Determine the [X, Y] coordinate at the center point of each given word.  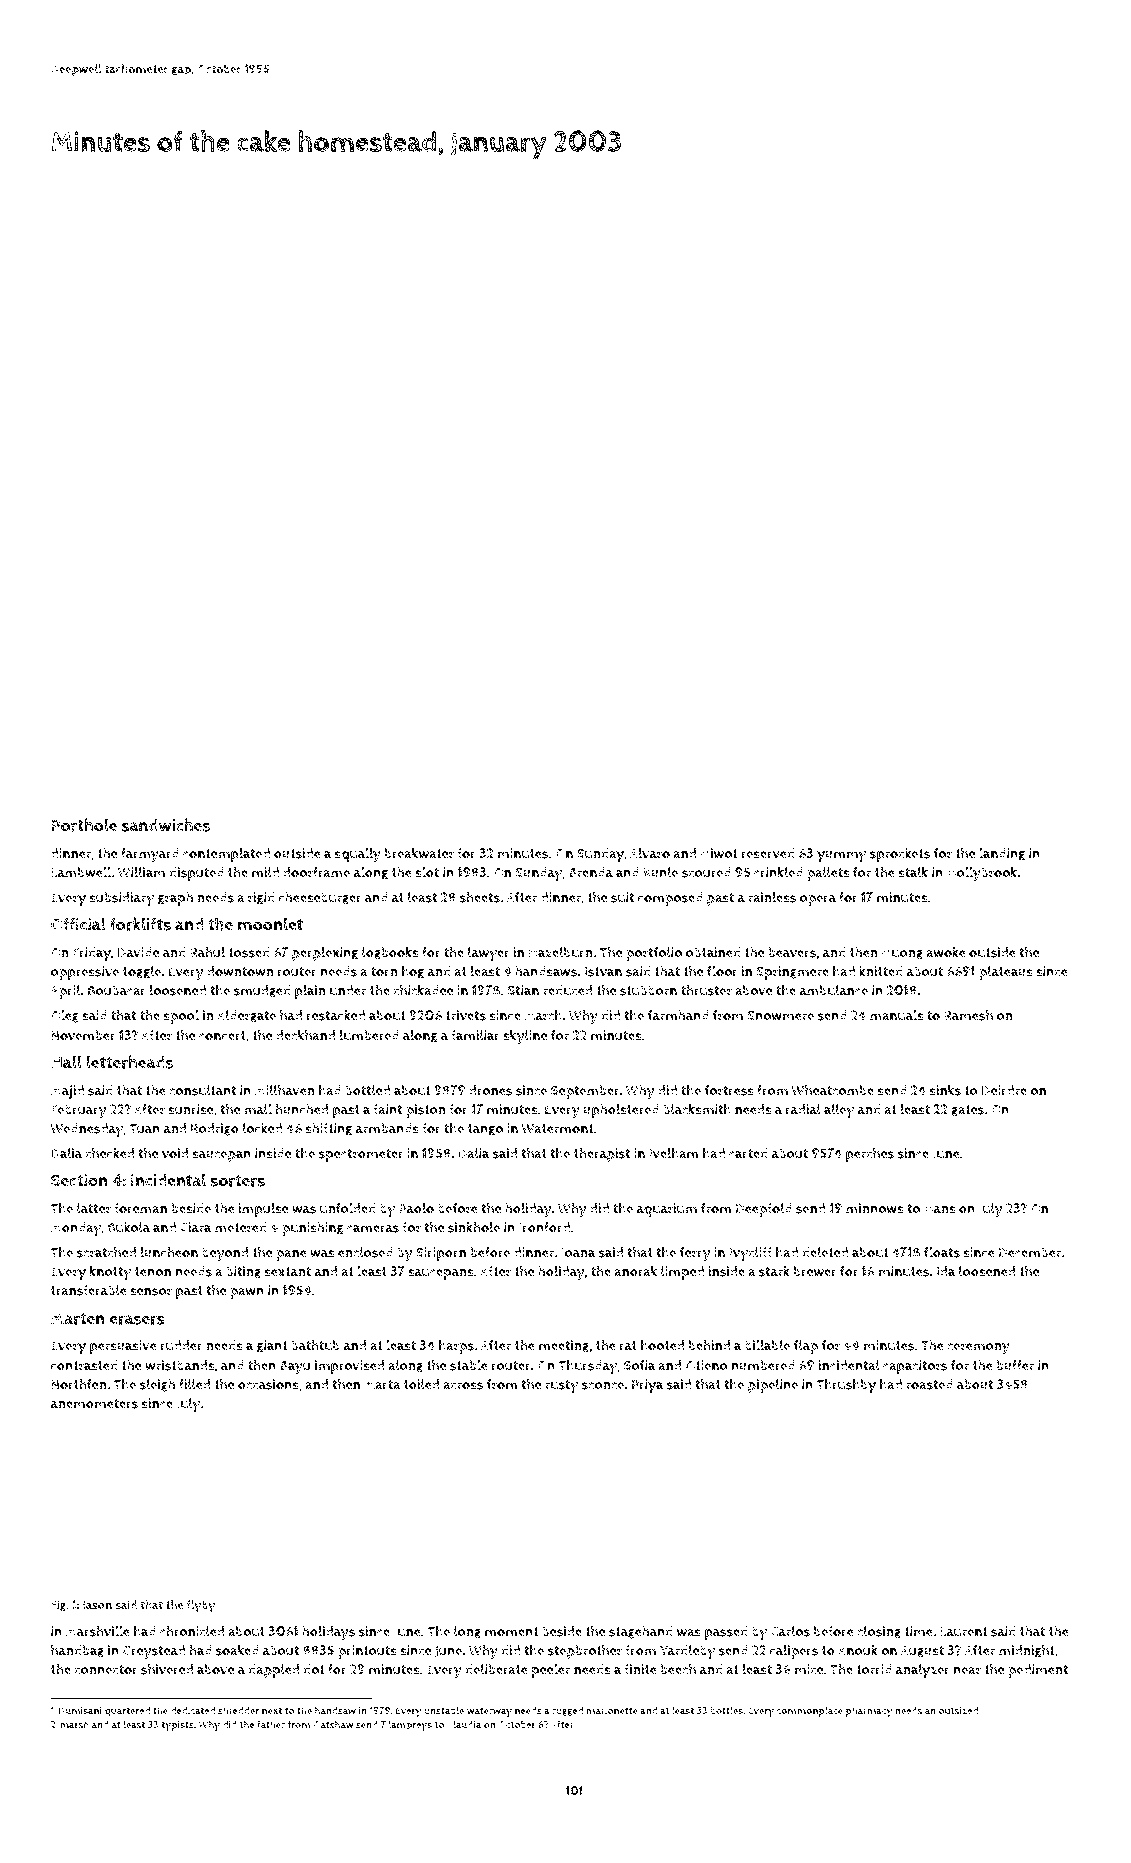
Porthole [84, 825]
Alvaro [650, 853]
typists [177, 1726]
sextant [288, 1272]
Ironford [544, 1227]
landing [1002, 854]
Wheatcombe [832, 1090]
